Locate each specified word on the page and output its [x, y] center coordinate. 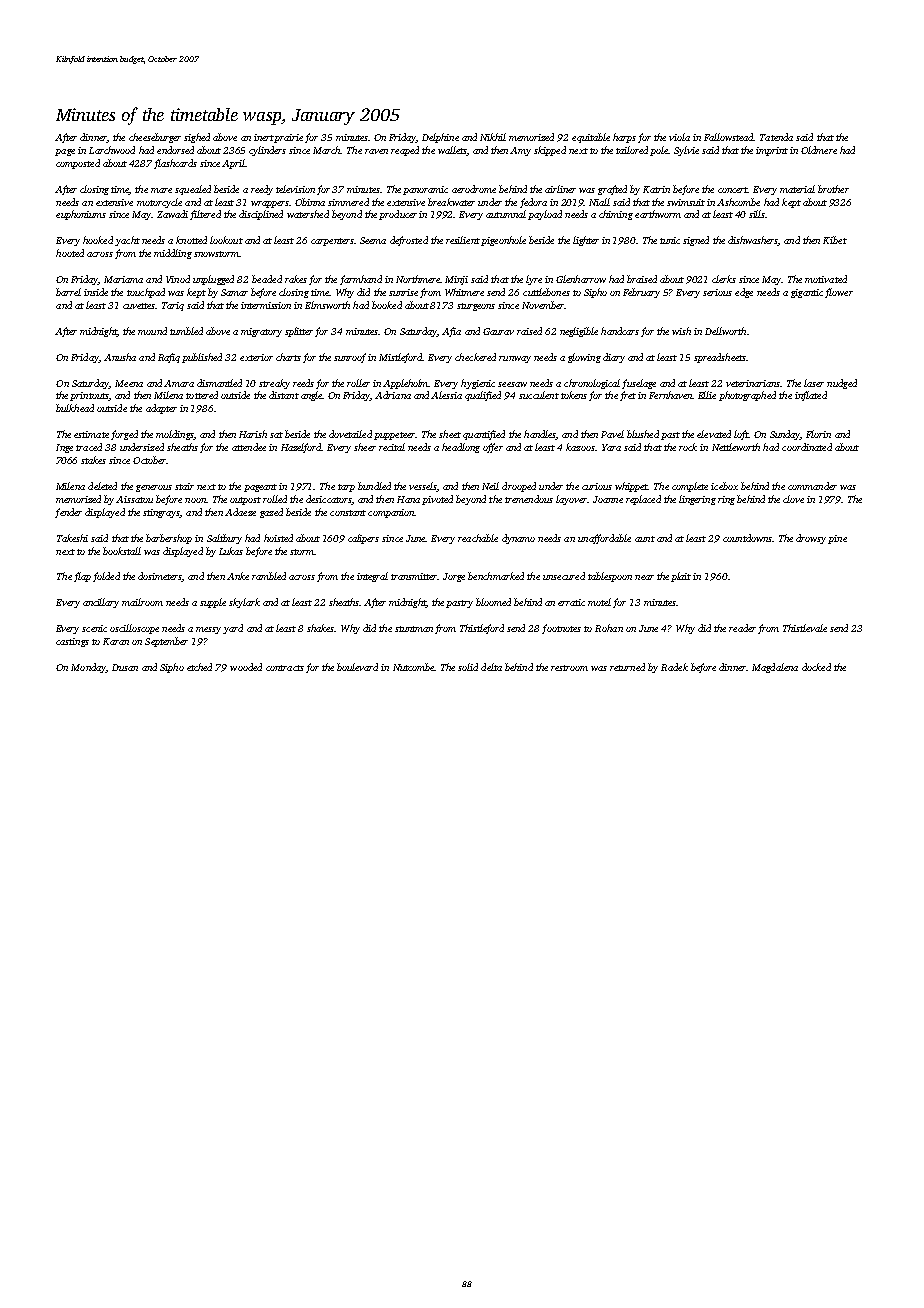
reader [742, 628]
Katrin [656, 189]
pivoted [437, 500]
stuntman [414, 629]
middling [173, 254]
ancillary [101, 603]
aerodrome [474, 189]
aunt [645, 539]
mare [161, 190]
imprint [772, 151]
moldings [175, 435]
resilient [463, 240]
